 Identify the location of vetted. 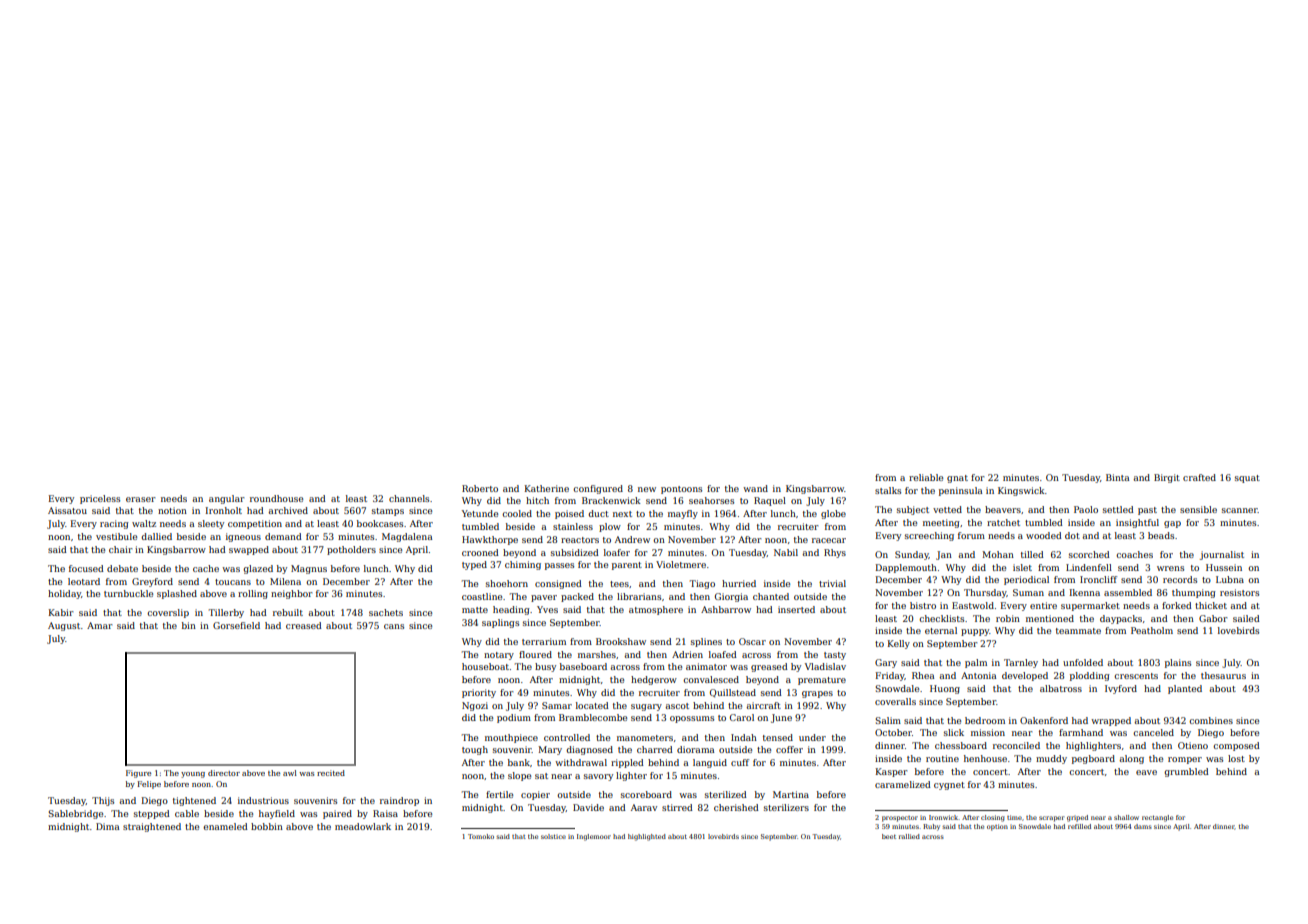
(947, 509).
